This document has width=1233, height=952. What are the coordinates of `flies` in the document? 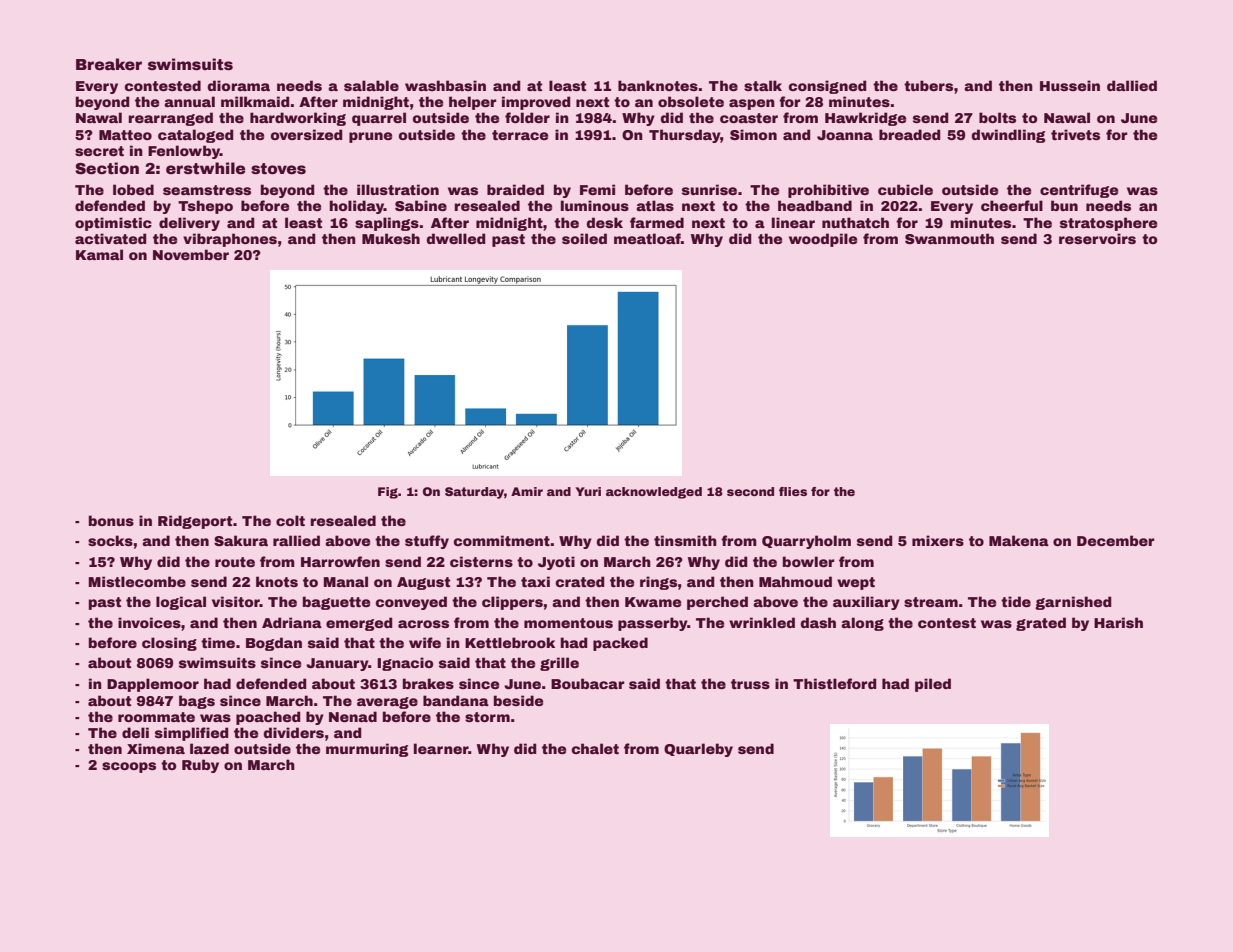 It's located at (793, 491).
